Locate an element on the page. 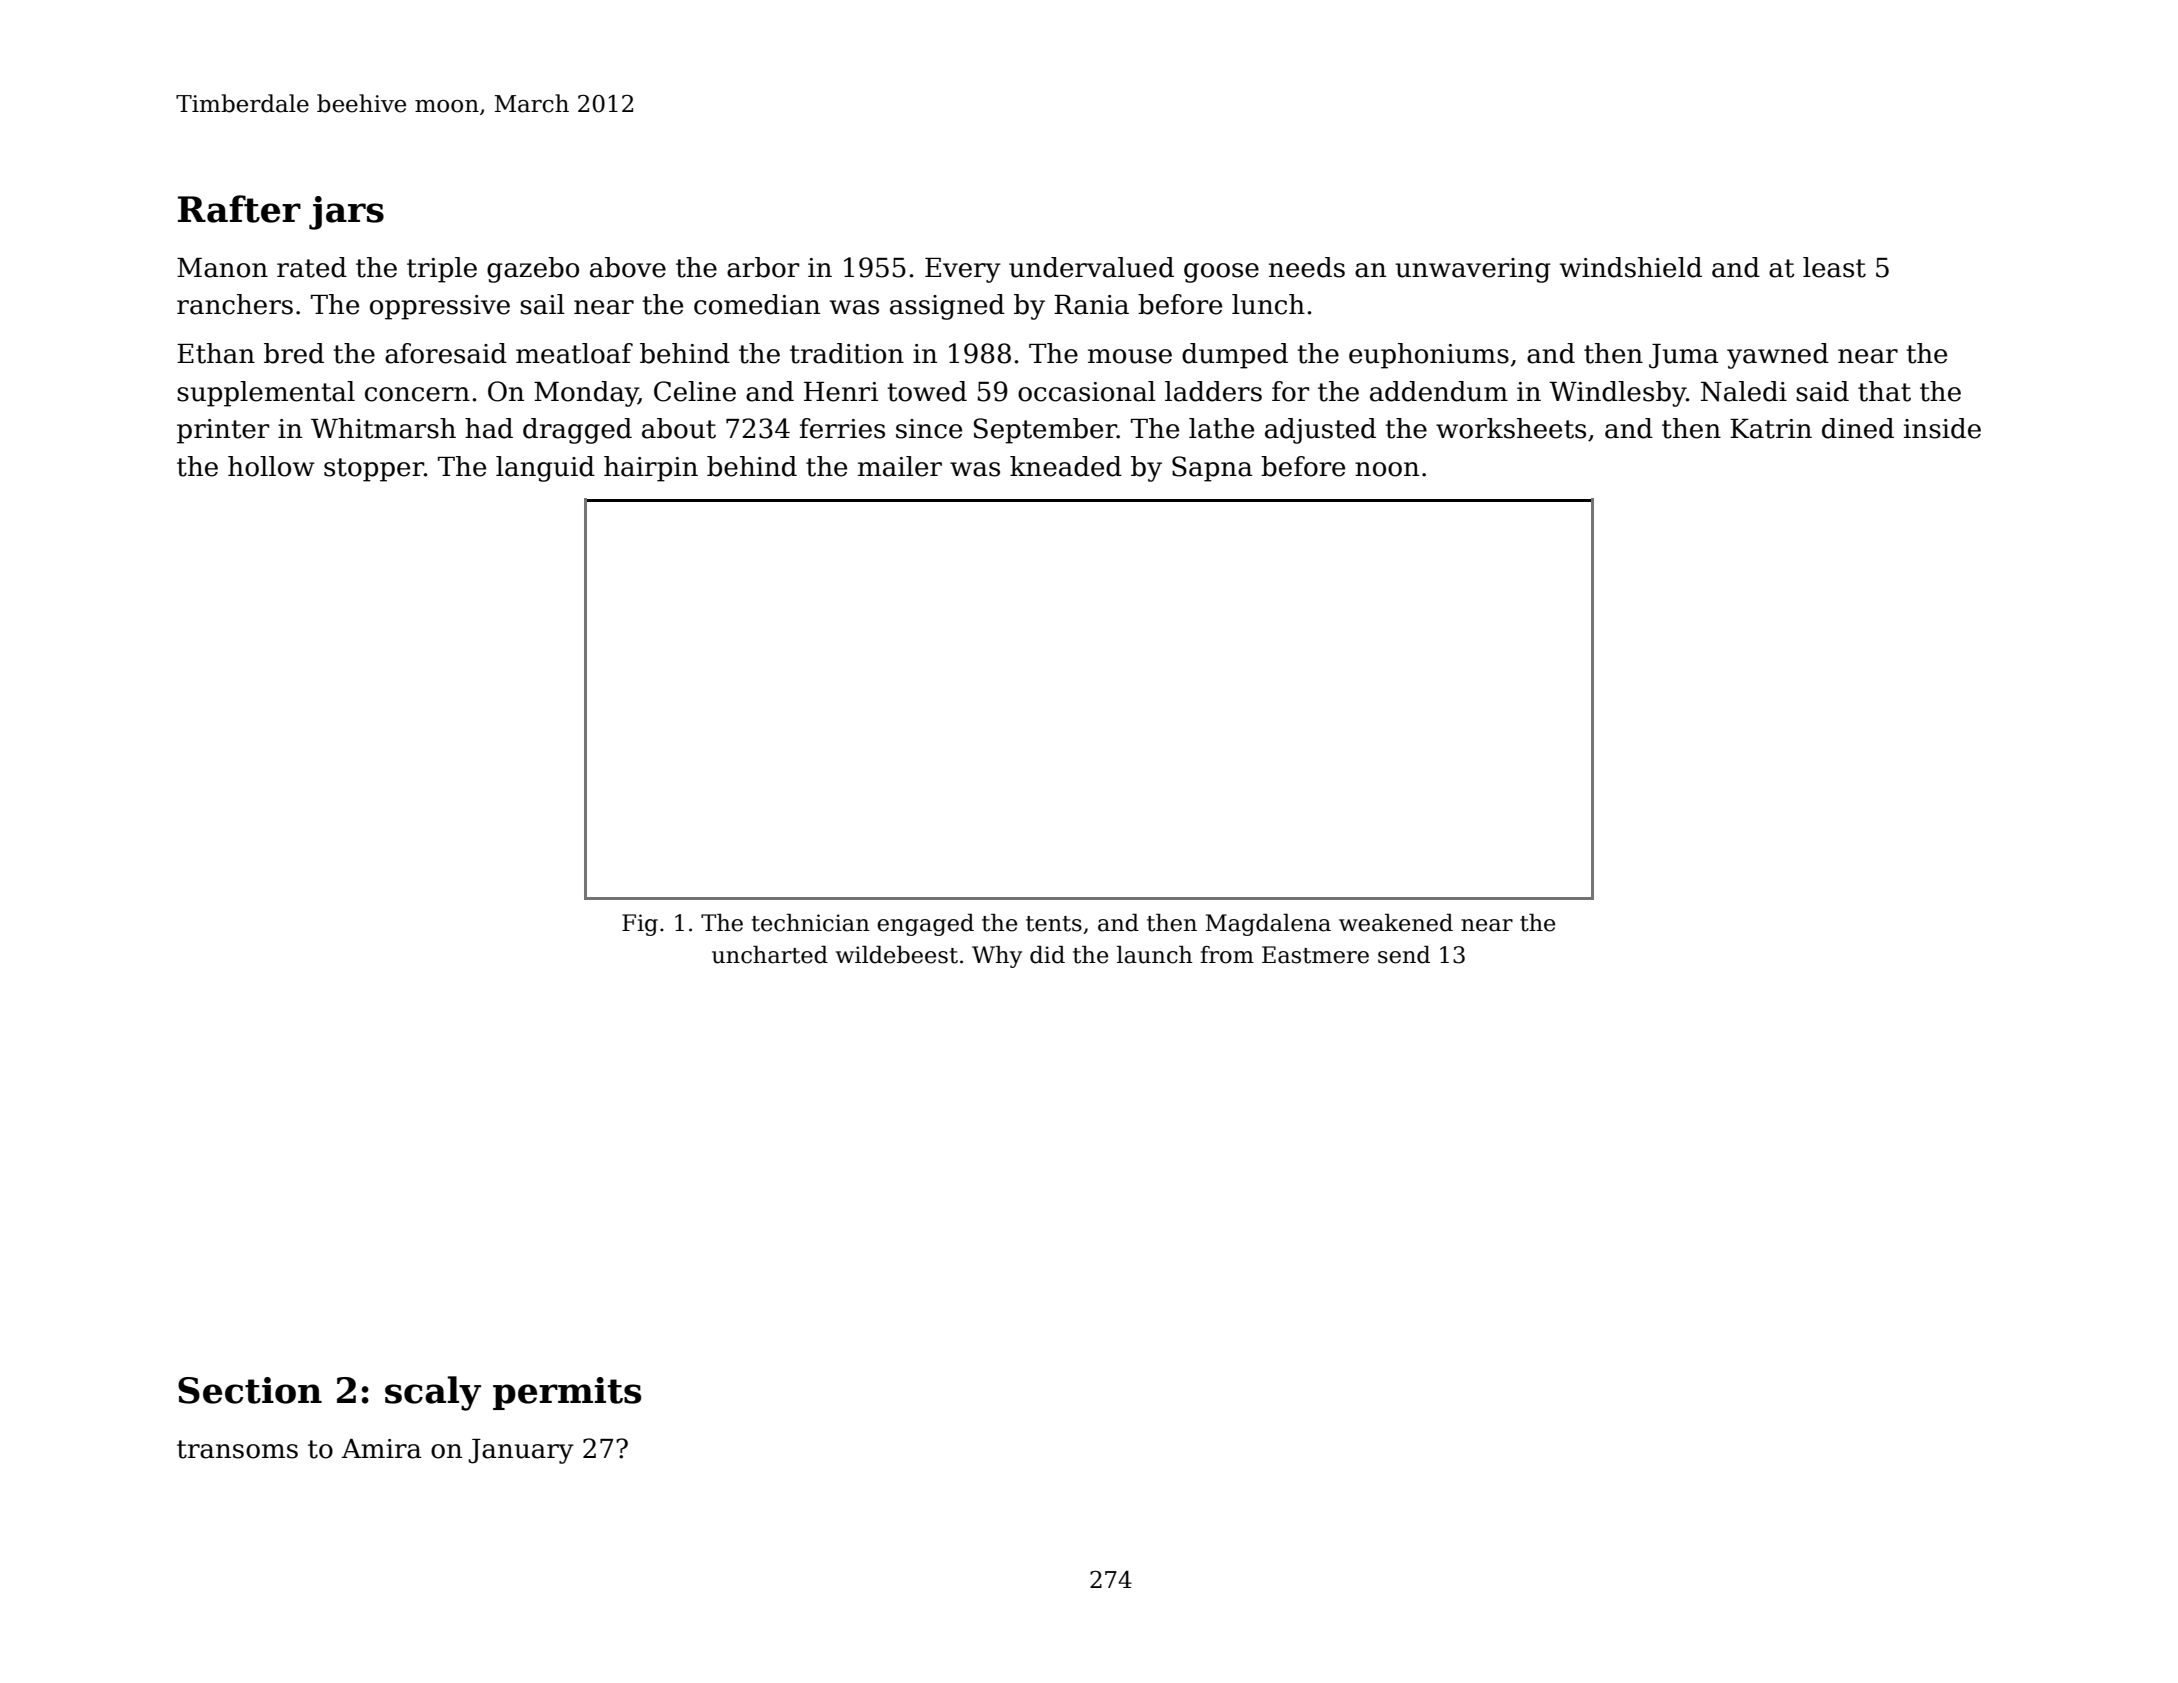 This page has height=1683, width=2178. January is located at coordinates (521, 1451).
